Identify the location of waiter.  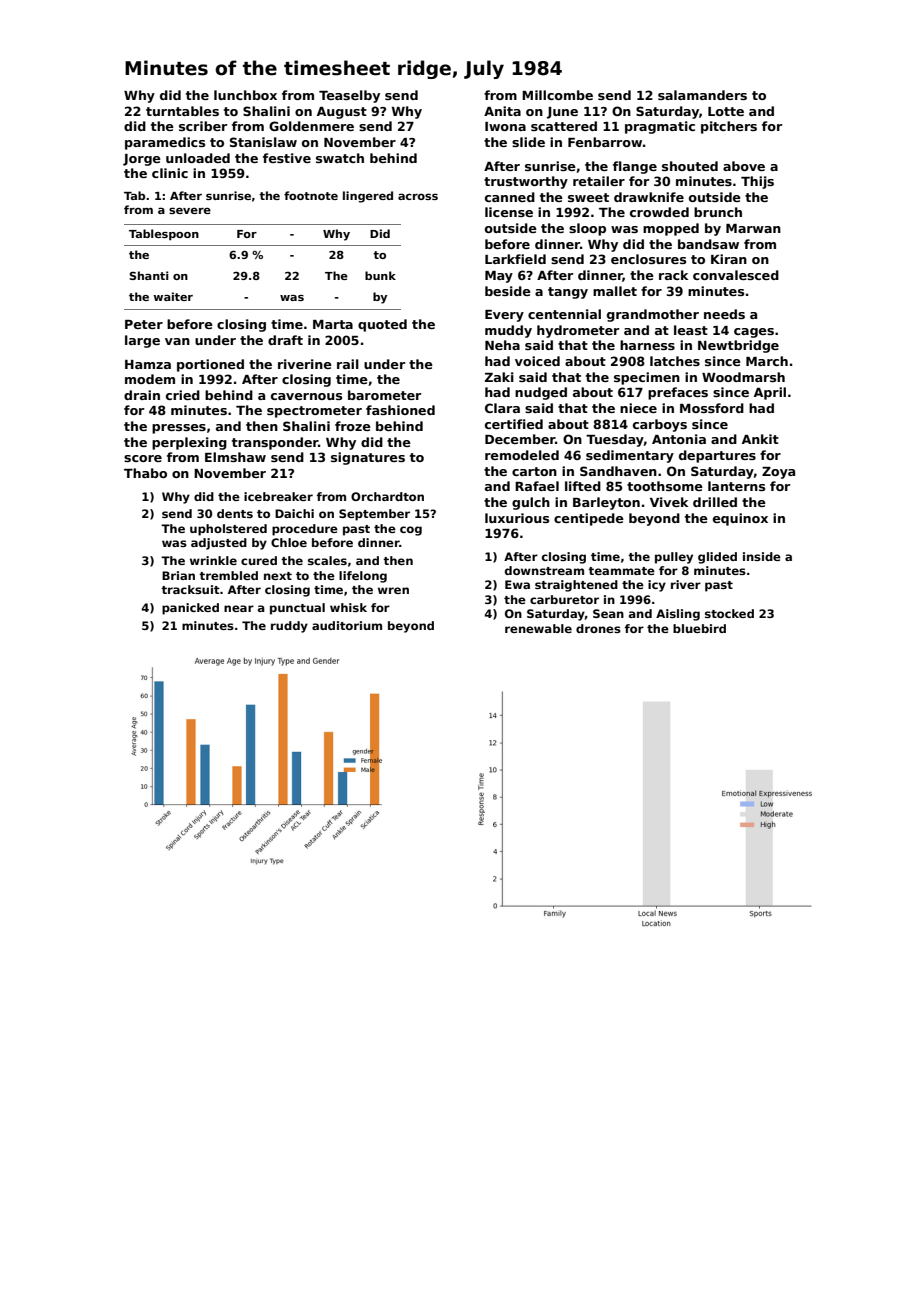
(173, 296).
